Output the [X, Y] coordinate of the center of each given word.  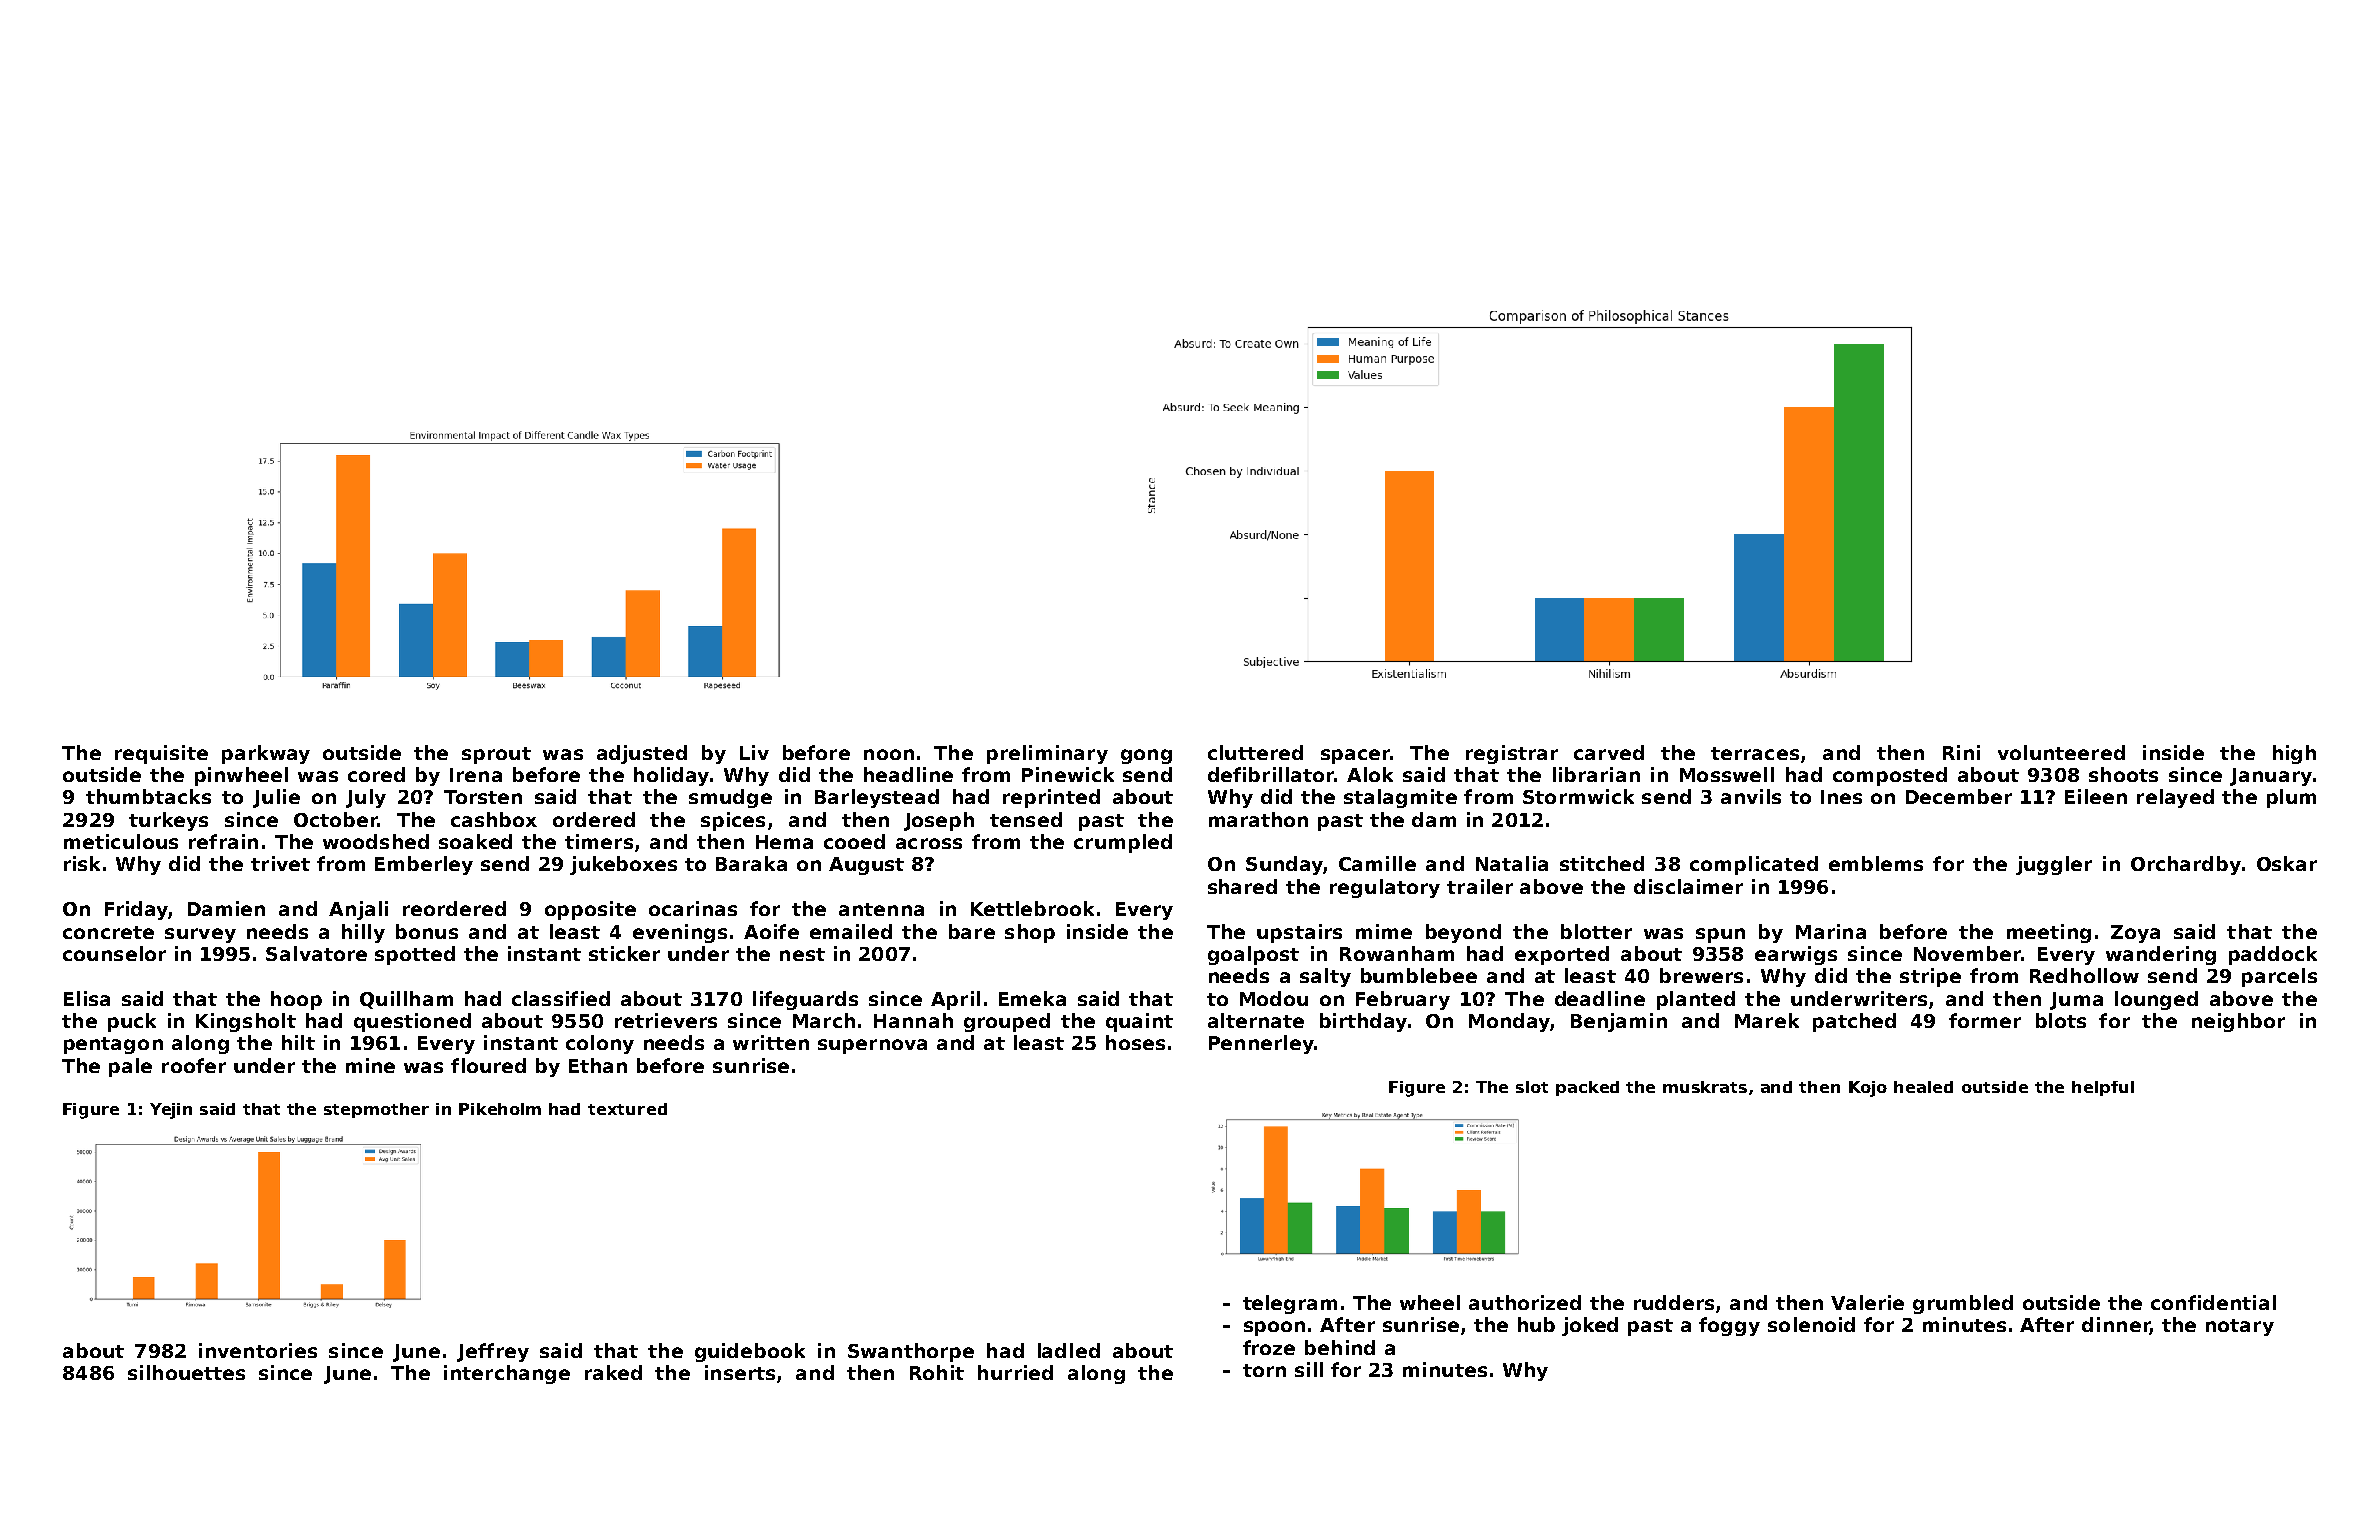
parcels [2279, 977]
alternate [1256, 1020]
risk [82, 863]
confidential [2213, 1302]
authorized [1525, 1302]
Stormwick [1578, 796]
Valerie [1867, 1302]
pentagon [113, 1045]
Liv [754, 752]
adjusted [642, 754]
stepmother [376, 1110]
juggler [2054, 865]
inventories [258, 1350]
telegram [1290, 1304]
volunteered [2061, 752]
